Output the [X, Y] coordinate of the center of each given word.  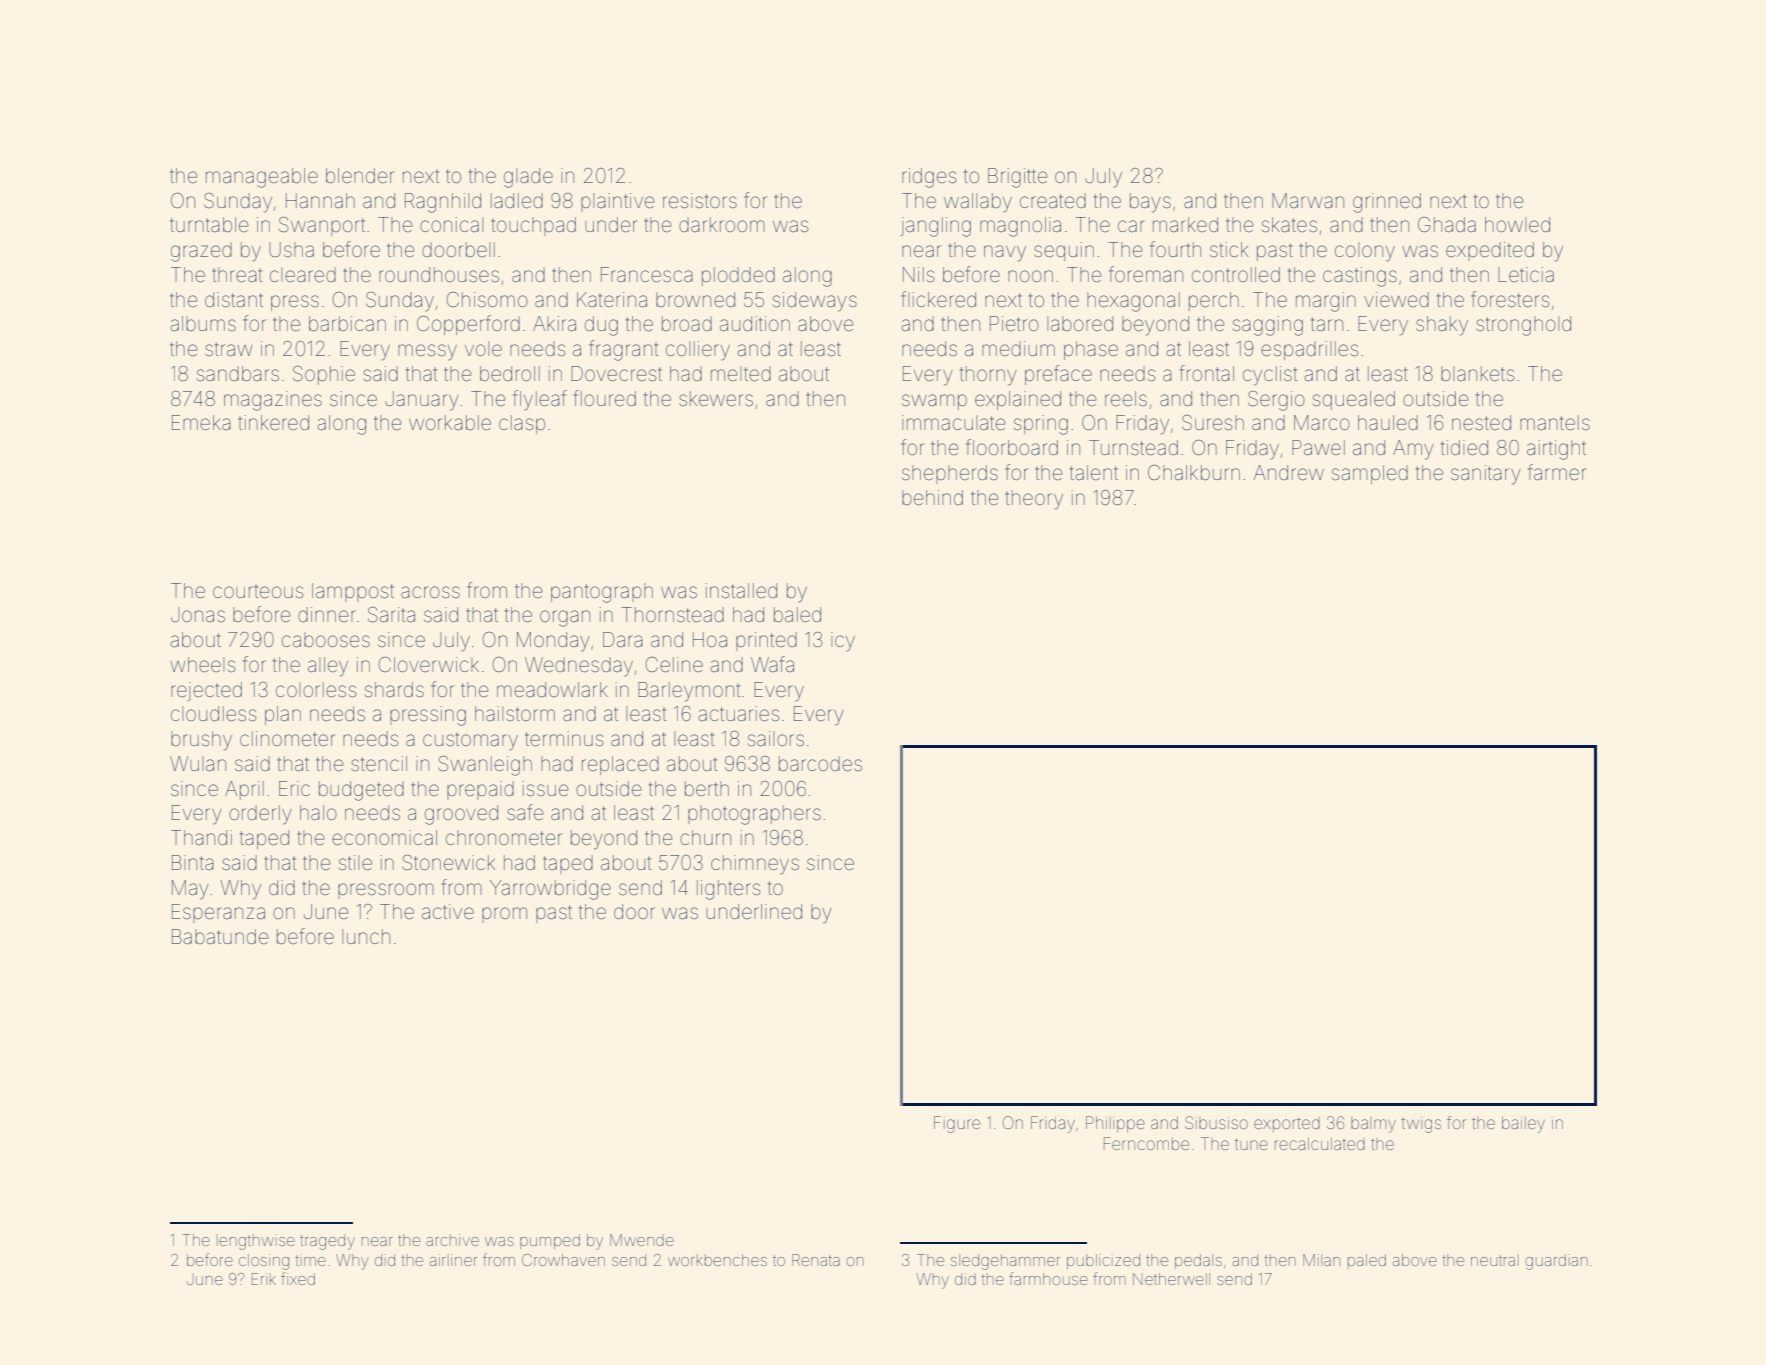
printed [766, 641]
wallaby [978, 203]
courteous [258, 591]
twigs [1421, 1126]
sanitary [1486, 475]
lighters [728, 890]
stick [1229, 249]
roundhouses [439, 274]
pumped [550, 1241]
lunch [366, 936]
